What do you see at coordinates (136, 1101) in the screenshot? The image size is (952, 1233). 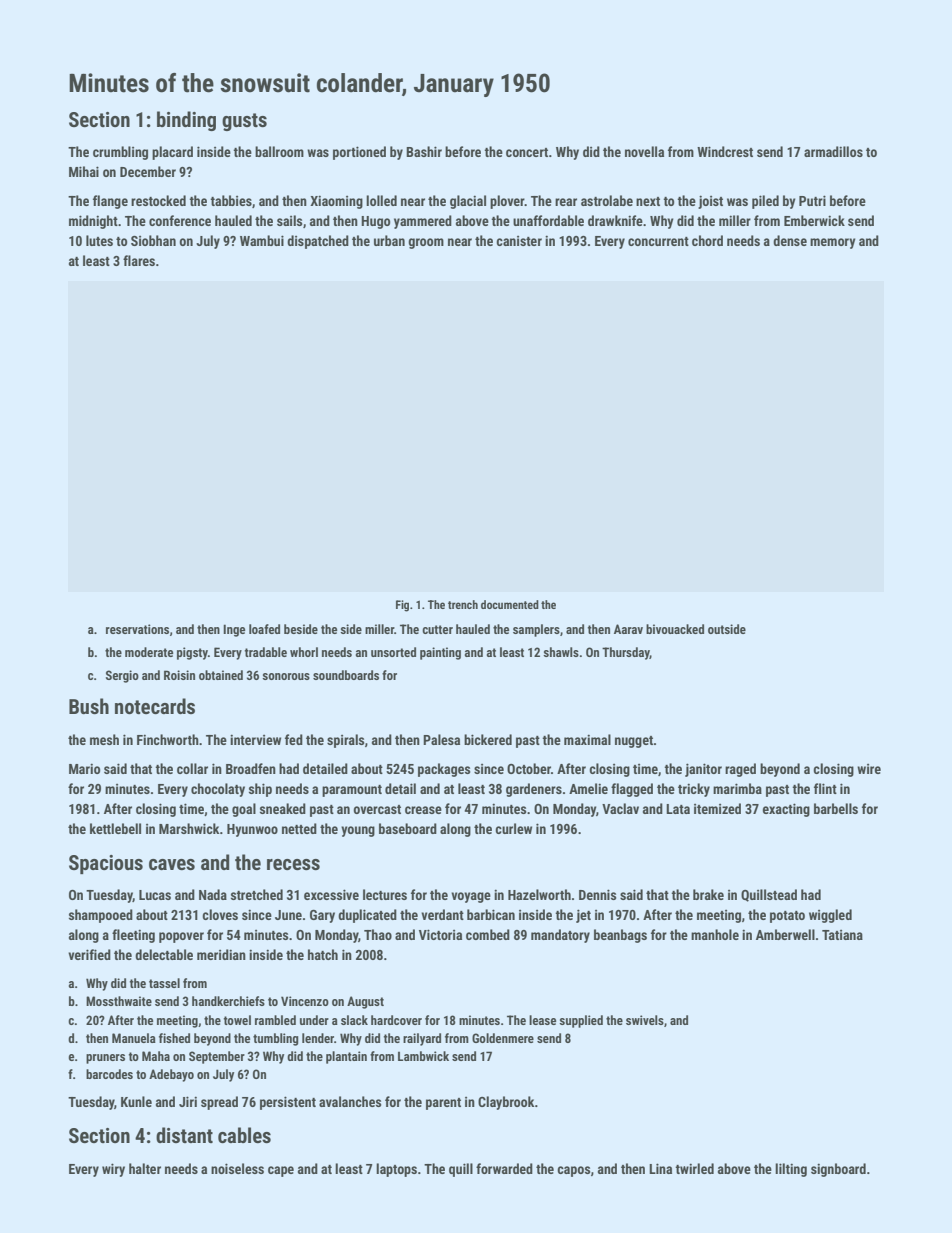 I see `Kunle` at bounding box center [136, 1101].
